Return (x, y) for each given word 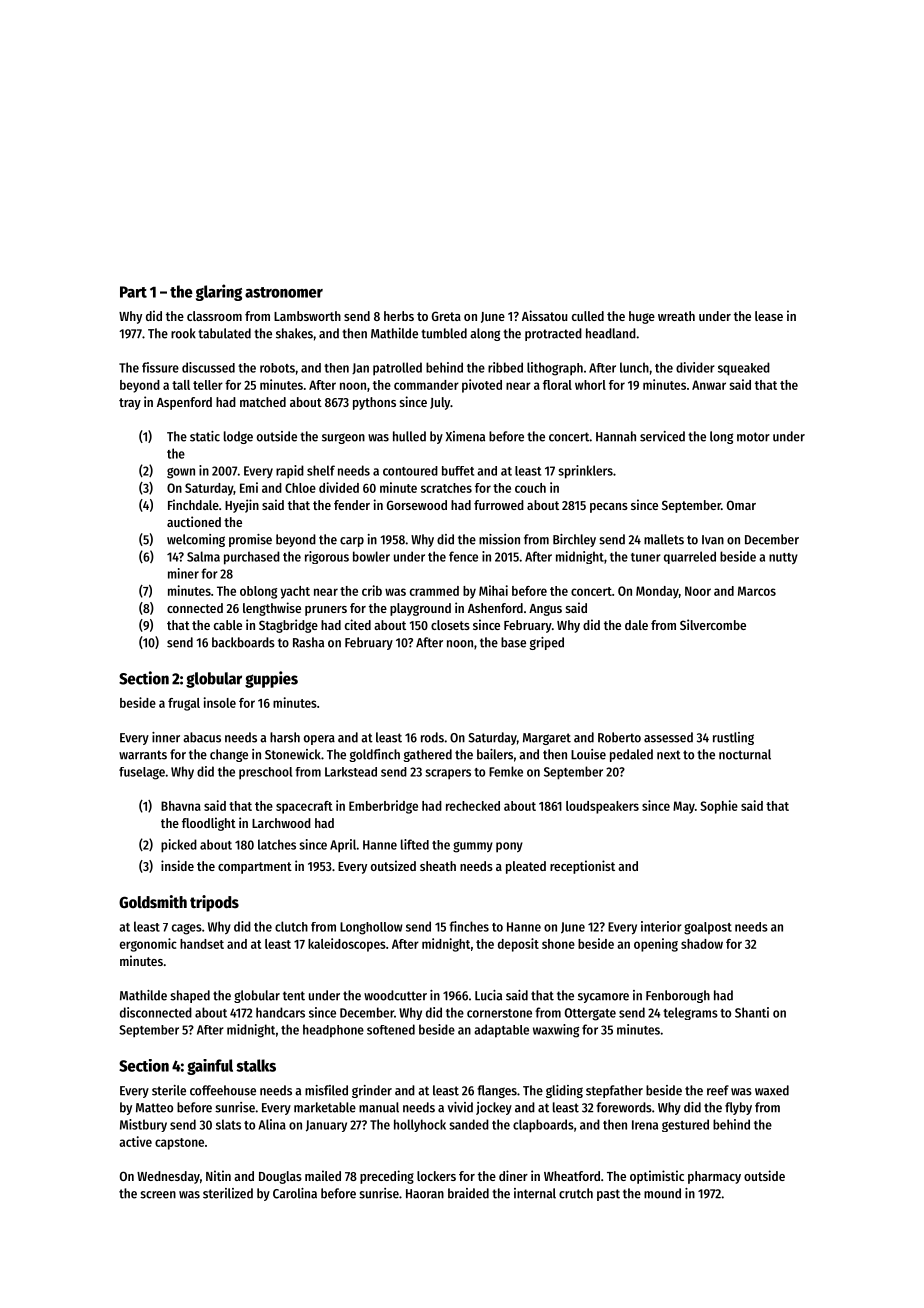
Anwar (709, 385)
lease (769, 316)
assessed (668, 737)
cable (228, 625)
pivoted (482, 386)
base (513, 642)
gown (181, 473)
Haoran (425, 1194)
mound (662, 1193)
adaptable (501, 1031)
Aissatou (545, 315)
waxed (772, 1090)
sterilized (228, 1193)
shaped (190, 996)
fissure (160, 367)
